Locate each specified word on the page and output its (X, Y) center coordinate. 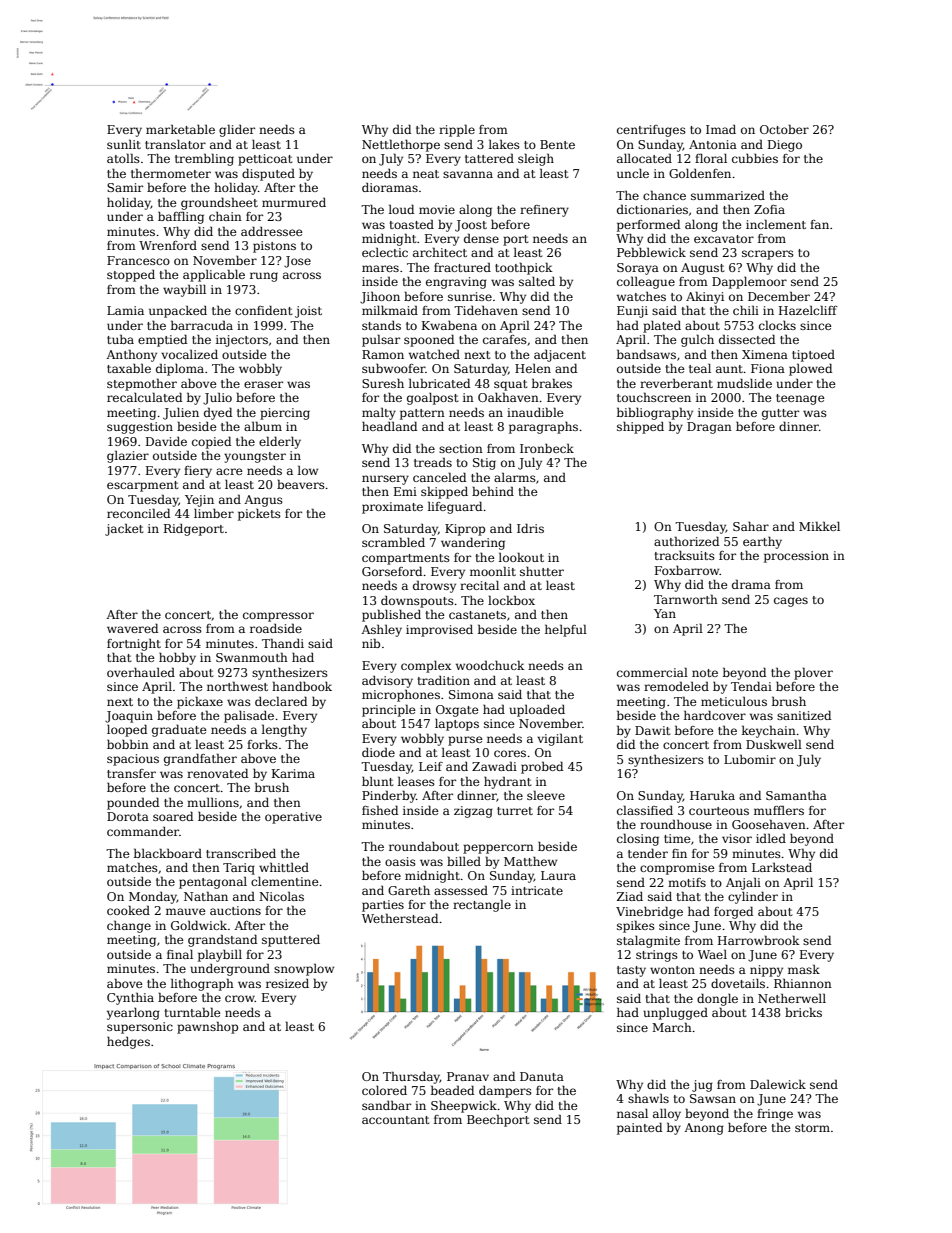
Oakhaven (508, 397)
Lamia (125, 310)
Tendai (751, 686)
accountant (395, 1120)
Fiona (768, 368)
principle (389, 710)
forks (262, 744)
